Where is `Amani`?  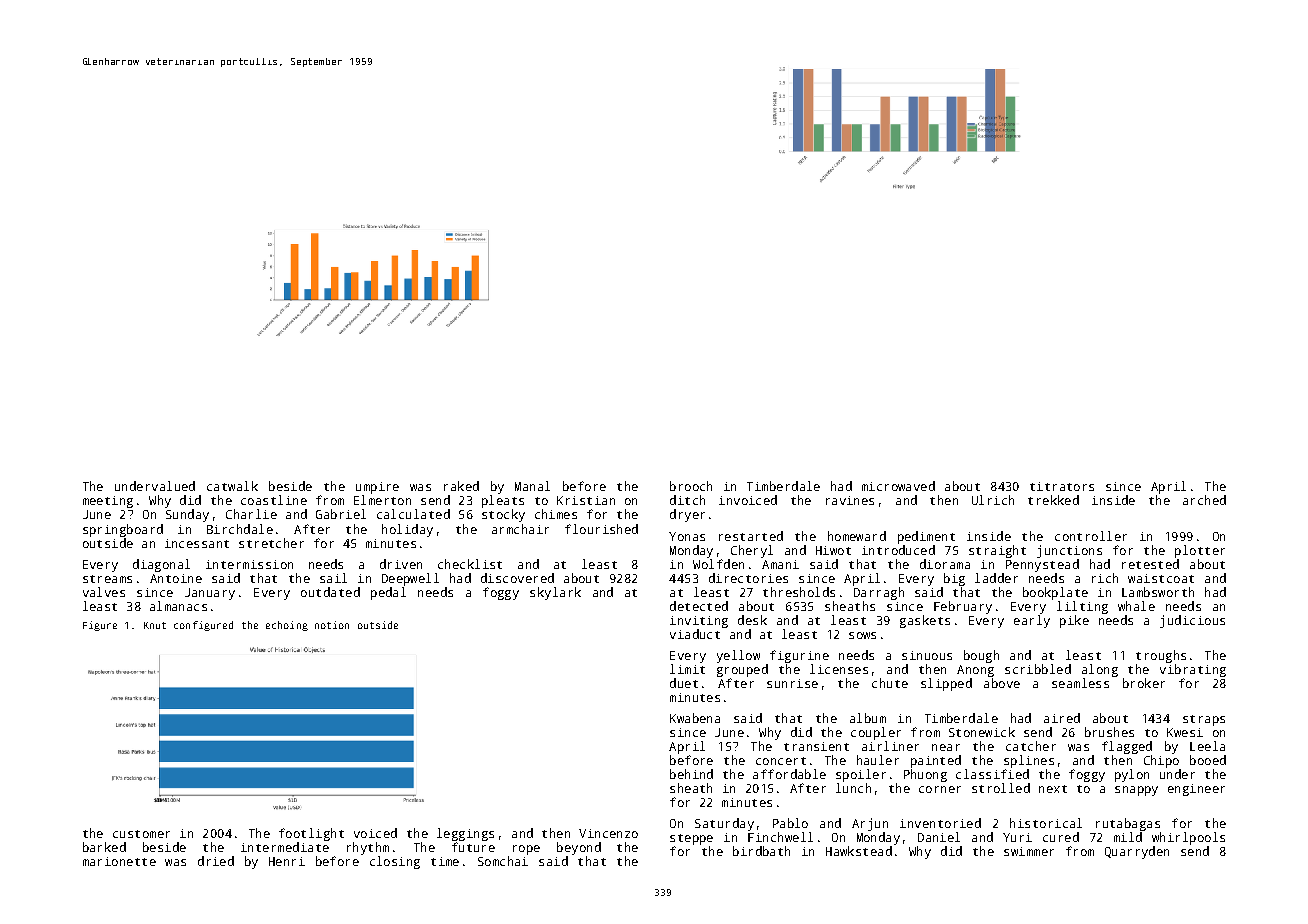
Amani is located at coordinates (780, 564).
